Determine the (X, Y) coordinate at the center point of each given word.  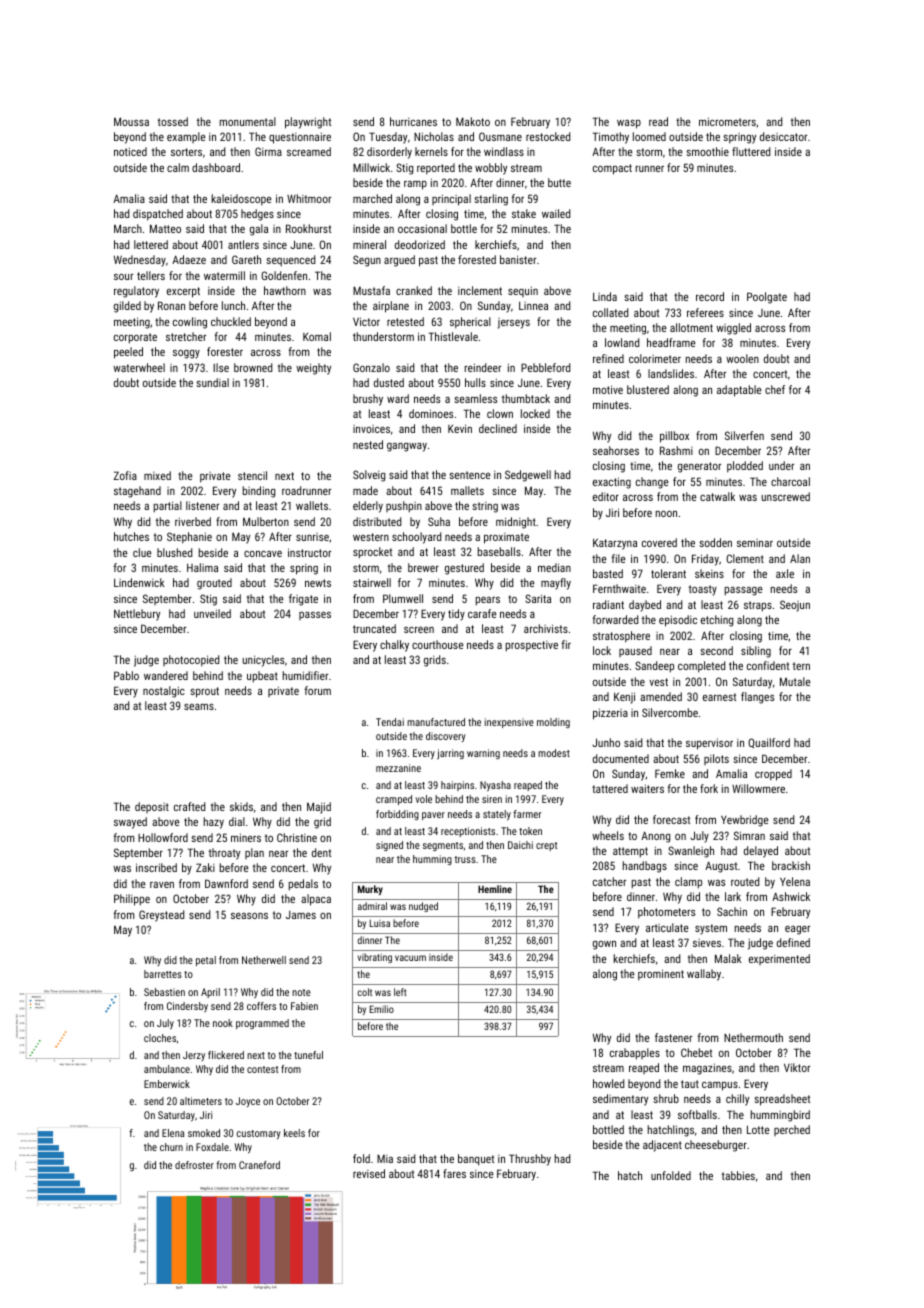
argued (399, 261)
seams (199, 707)
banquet (476, 1160)
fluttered (751, 151)
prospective (532, 646)
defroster (194, 1165)
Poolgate (767, 298)
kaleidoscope (241, 200)
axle (785, 573)
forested (477, 259)
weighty (313, 369)
